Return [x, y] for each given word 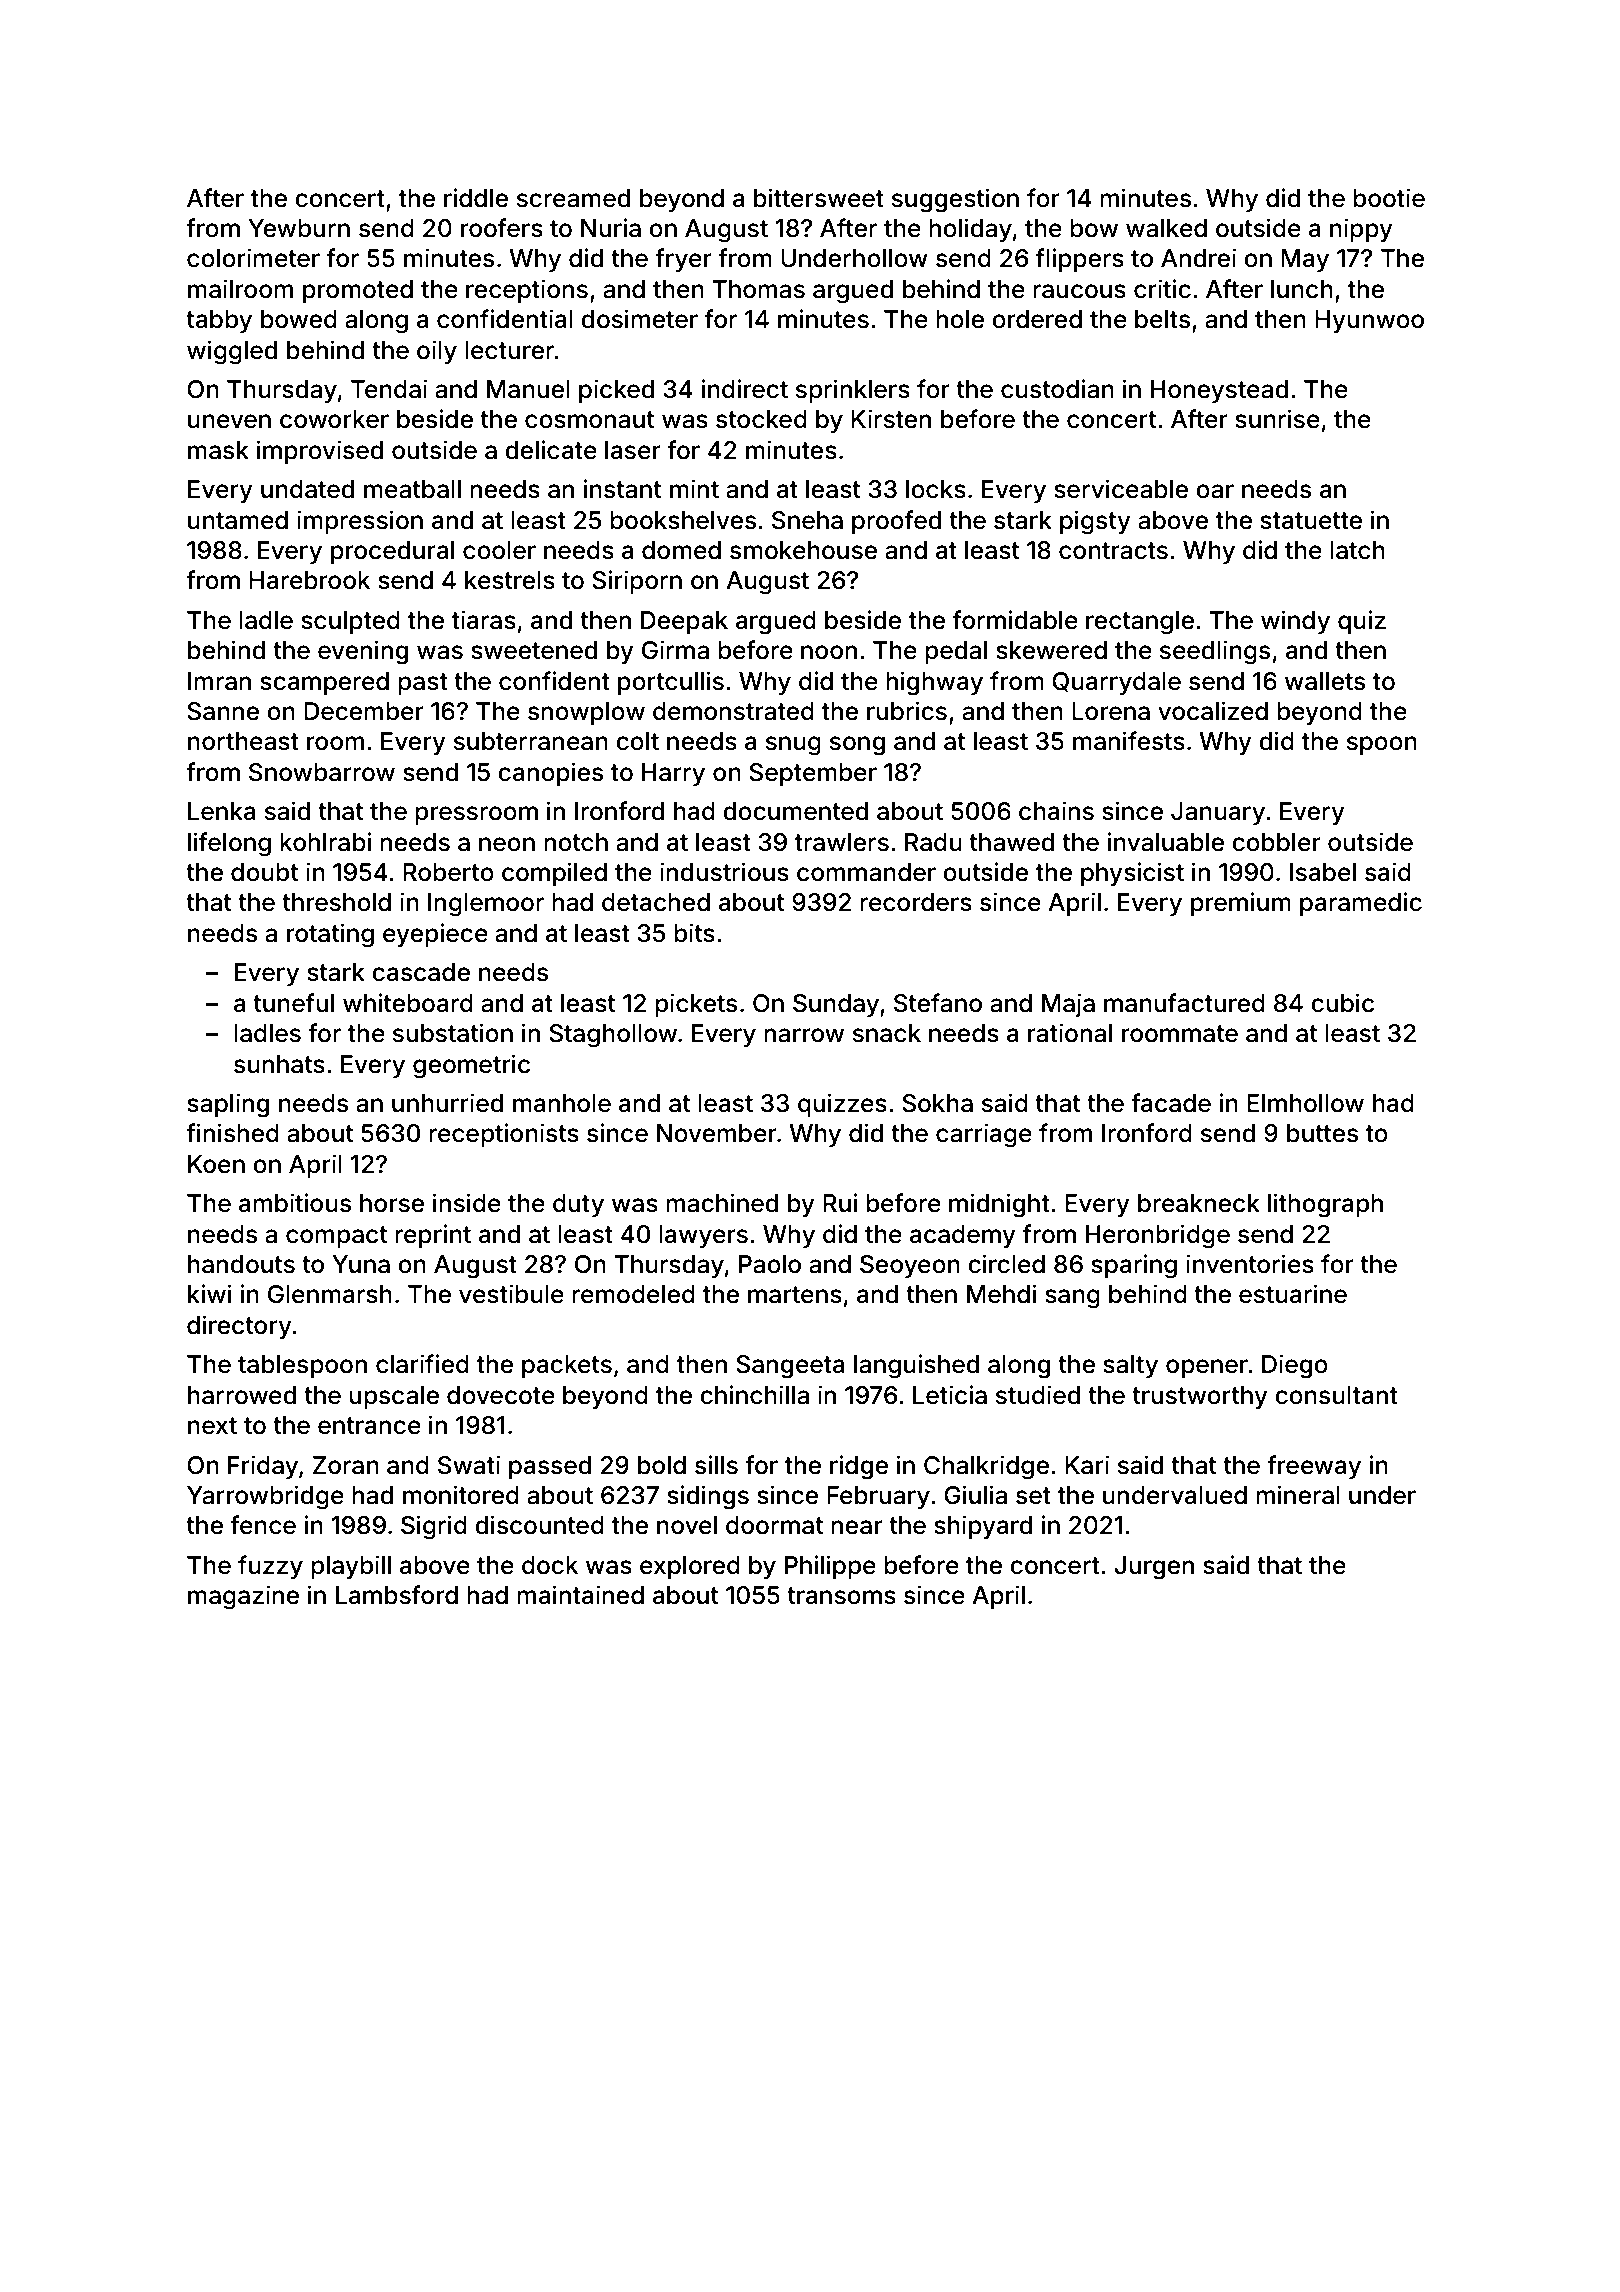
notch [576, 842]
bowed [299, 319]
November [717, 1133]
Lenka [221, 811]
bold [662, 1465]
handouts [241, 1264]
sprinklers [853, 391]
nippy [1361, 230]
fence [263, 1525]
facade [1171, 1103]
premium [1241, 904]
